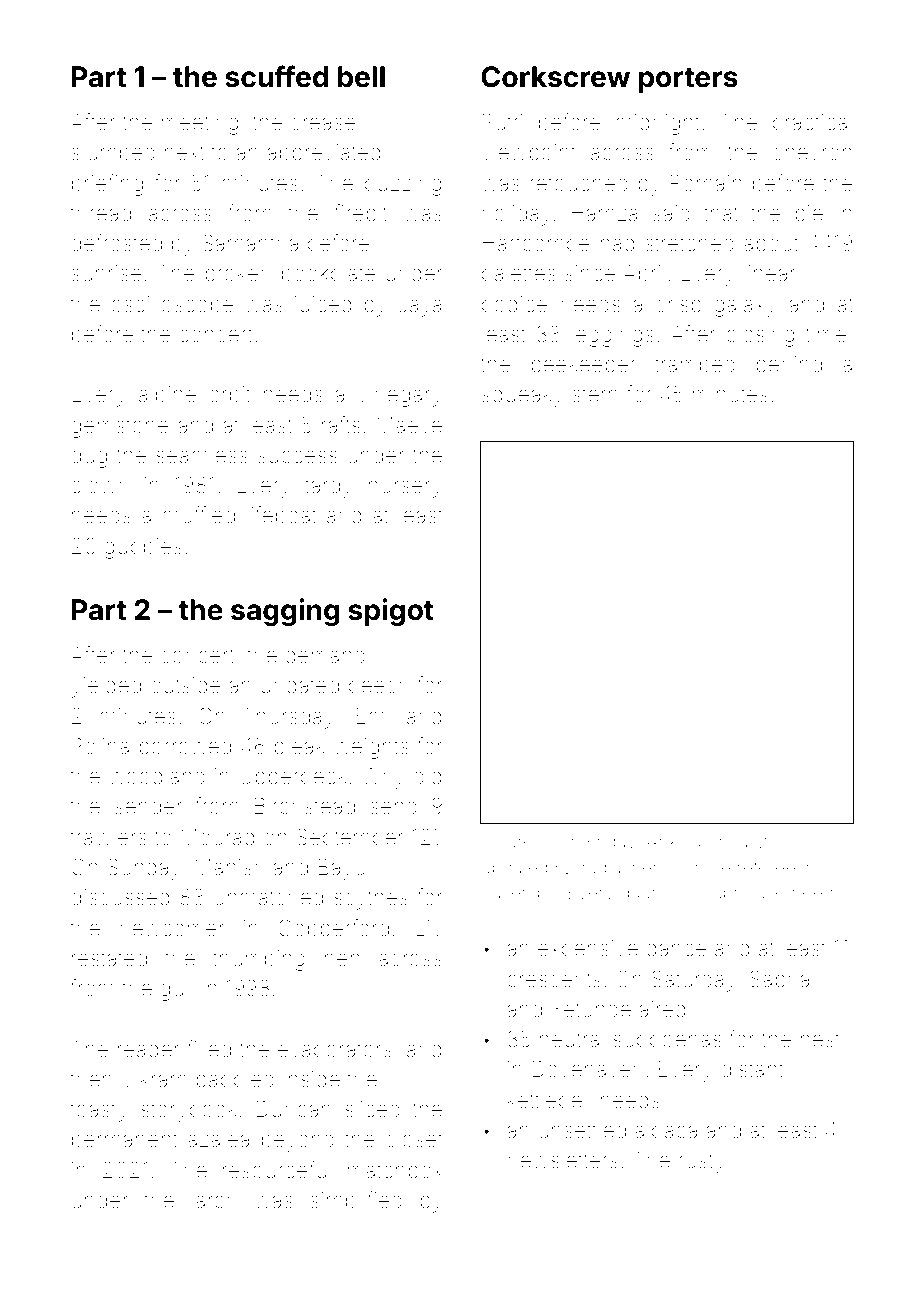 The image size is (924, 1314). Describe the element at coordinates (826, 334) in the screenshot. I see `time` at that location.
